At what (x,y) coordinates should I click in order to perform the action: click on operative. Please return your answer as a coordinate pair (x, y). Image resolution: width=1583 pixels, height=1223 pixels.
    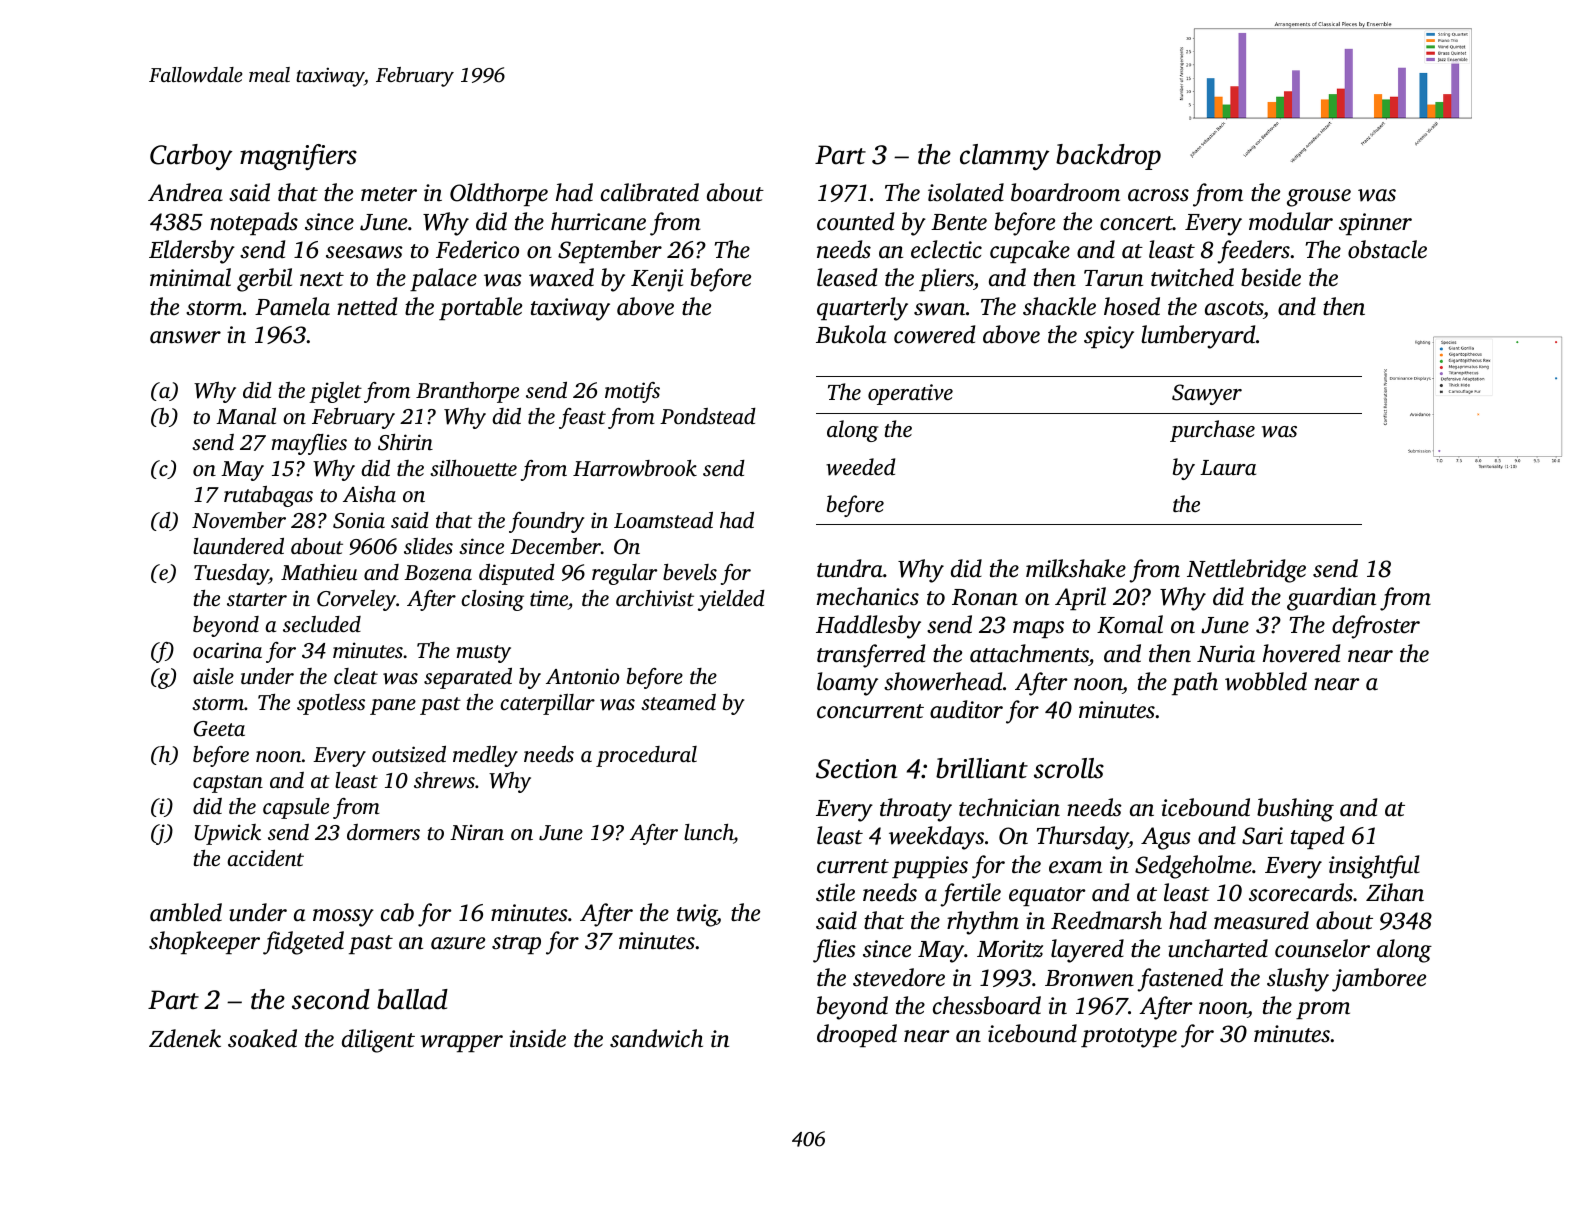
    Looking at the image, I should click on (910, 394).
